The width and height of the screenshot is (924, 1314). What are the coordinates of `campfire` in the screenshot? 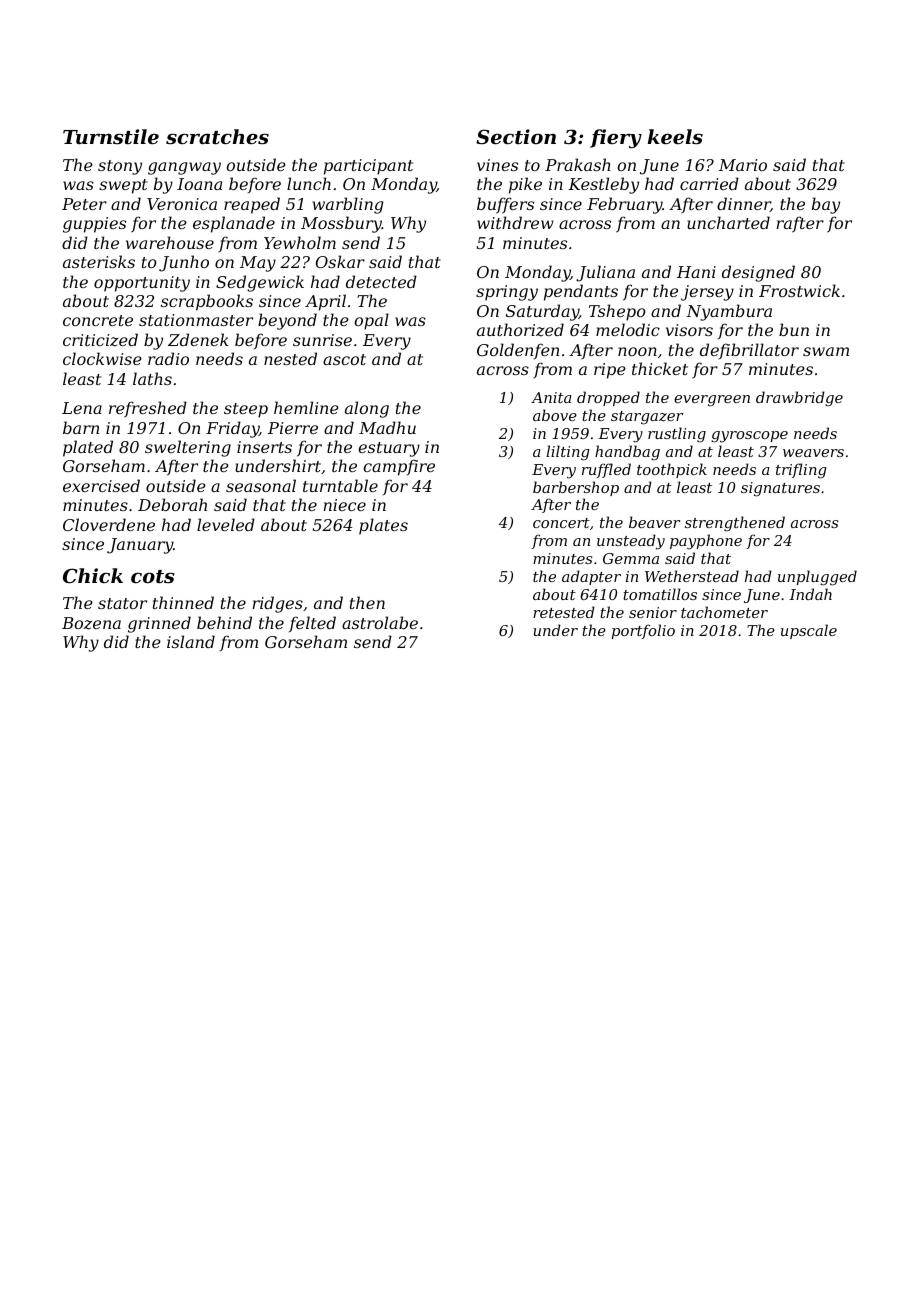 It's located at (399, 467).
